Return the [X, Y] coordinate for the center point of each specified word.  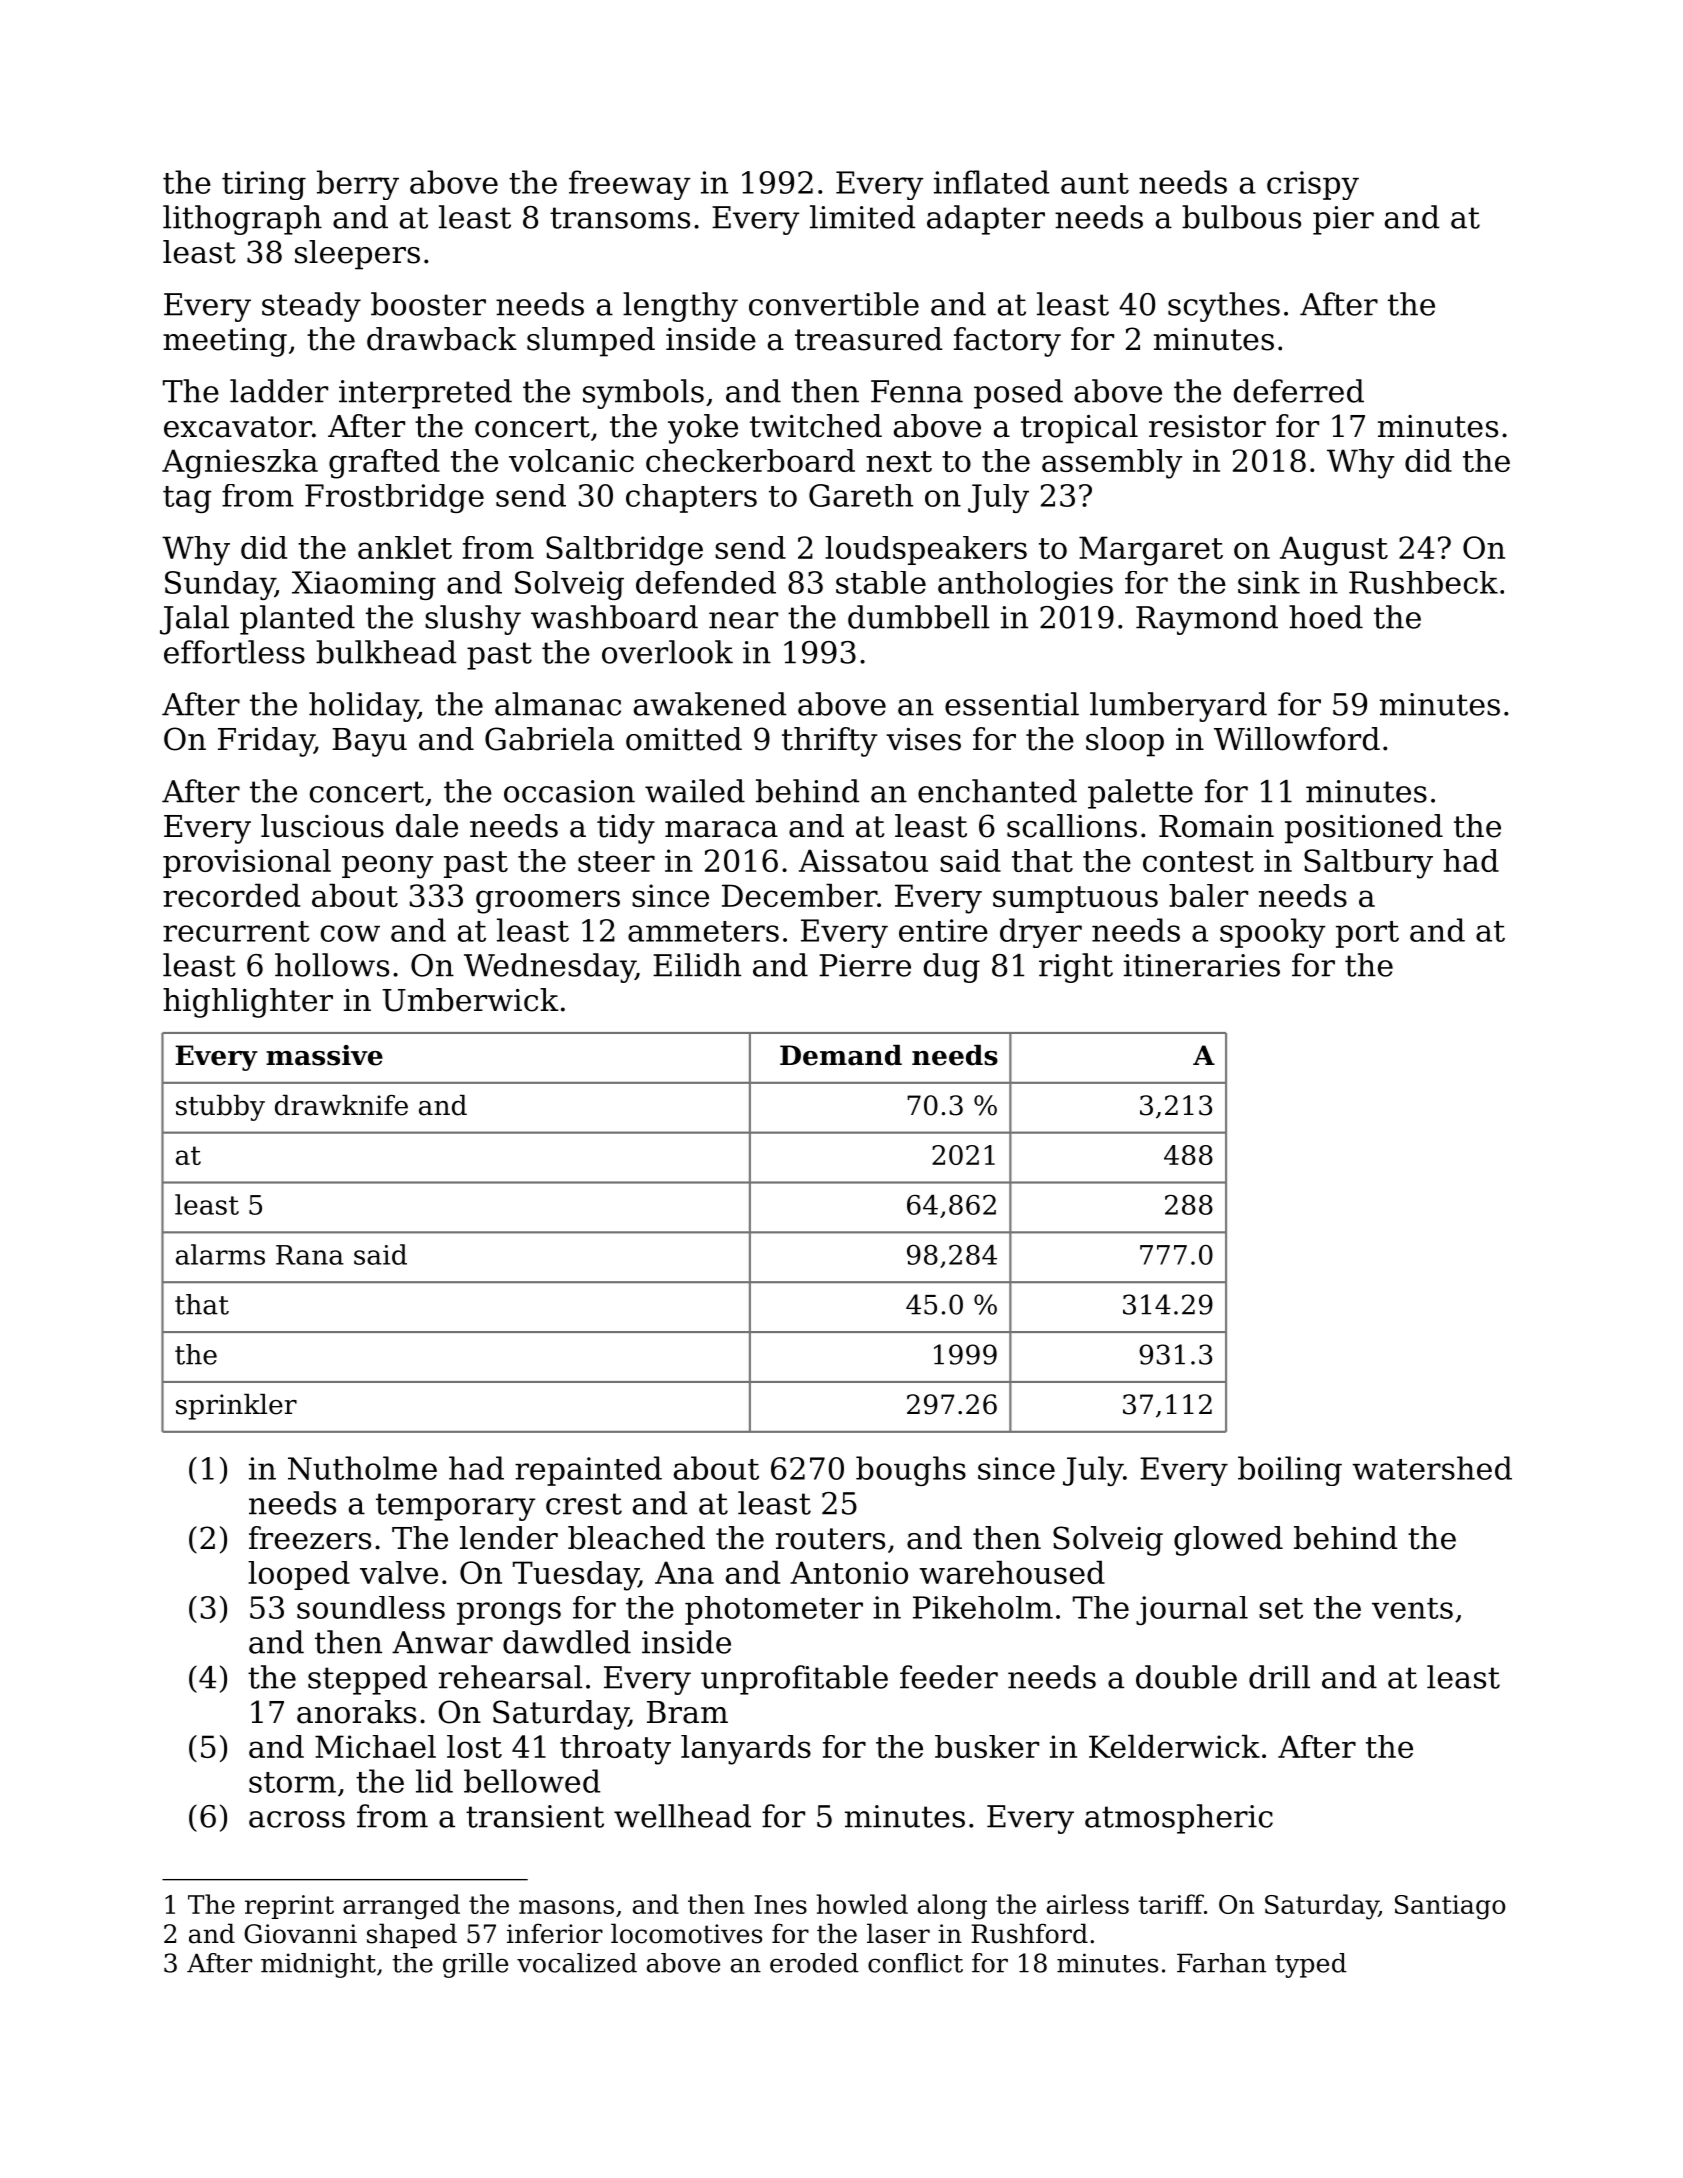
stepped [367, 1680]
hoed [1326, 617]
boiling [1290, 1471]
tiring [264, 185]
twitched [816, 426]
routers [830, 1539]
